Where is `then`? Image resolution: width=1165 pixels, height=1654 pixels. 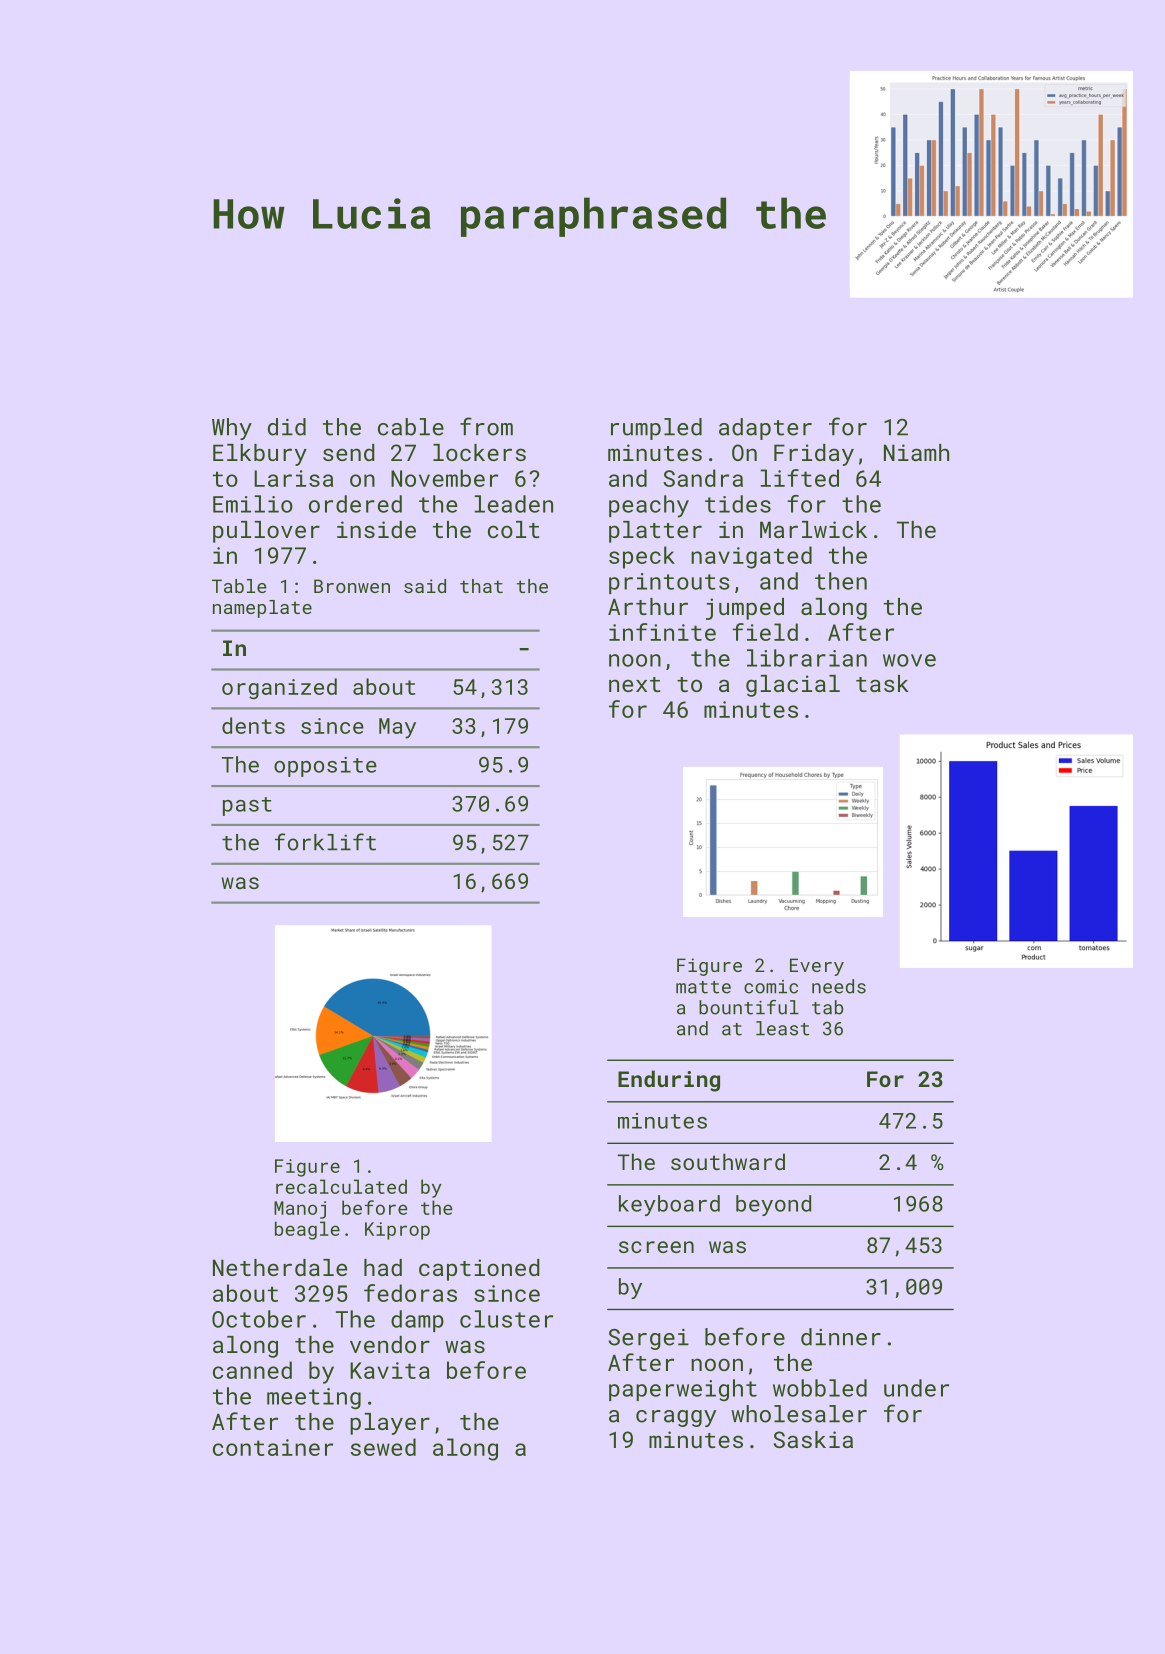 then is located at coordinates (841, 581).
